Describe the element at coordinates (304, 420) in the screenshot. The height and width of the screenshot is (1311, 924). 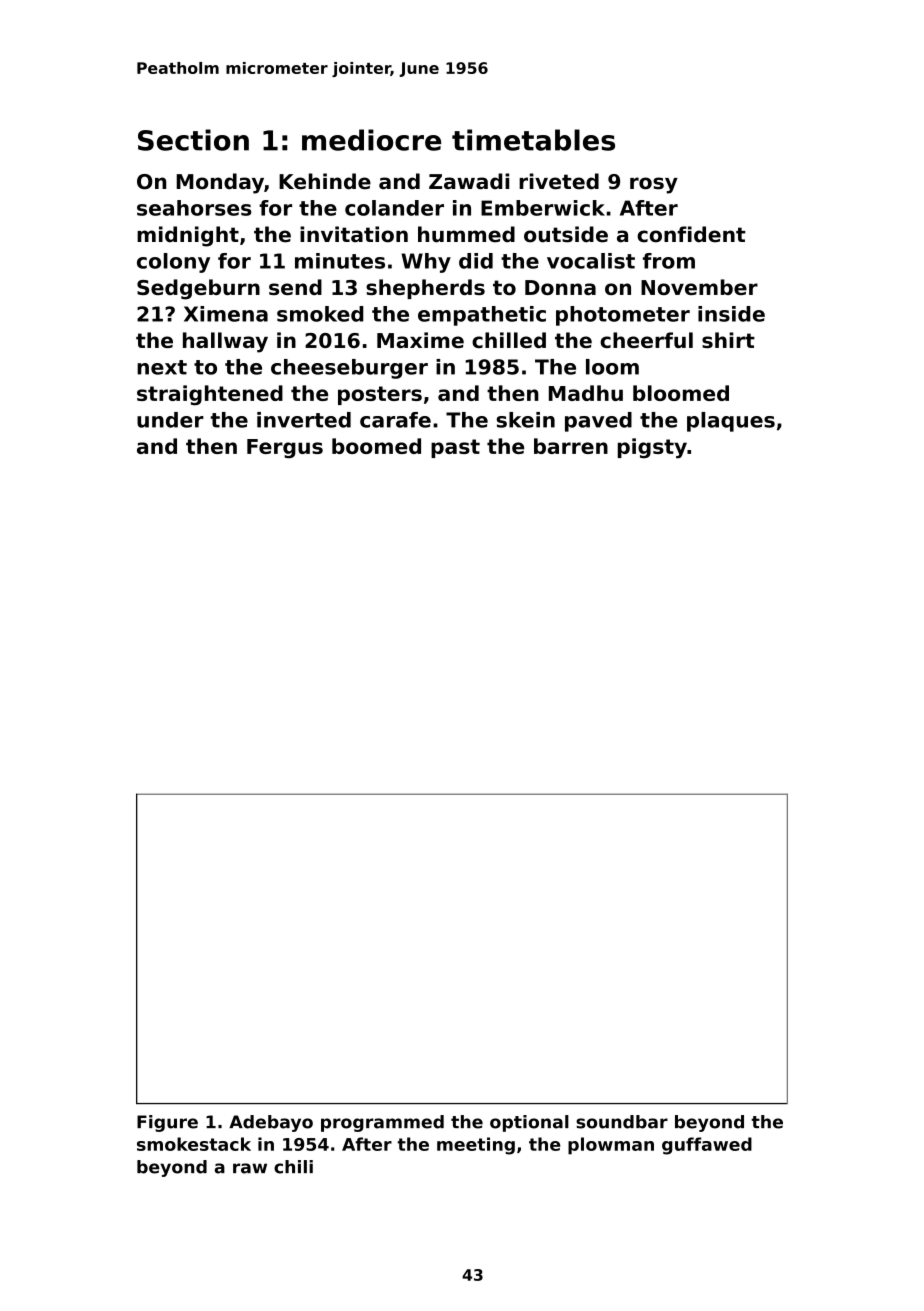
I see `inverted` at that location.
